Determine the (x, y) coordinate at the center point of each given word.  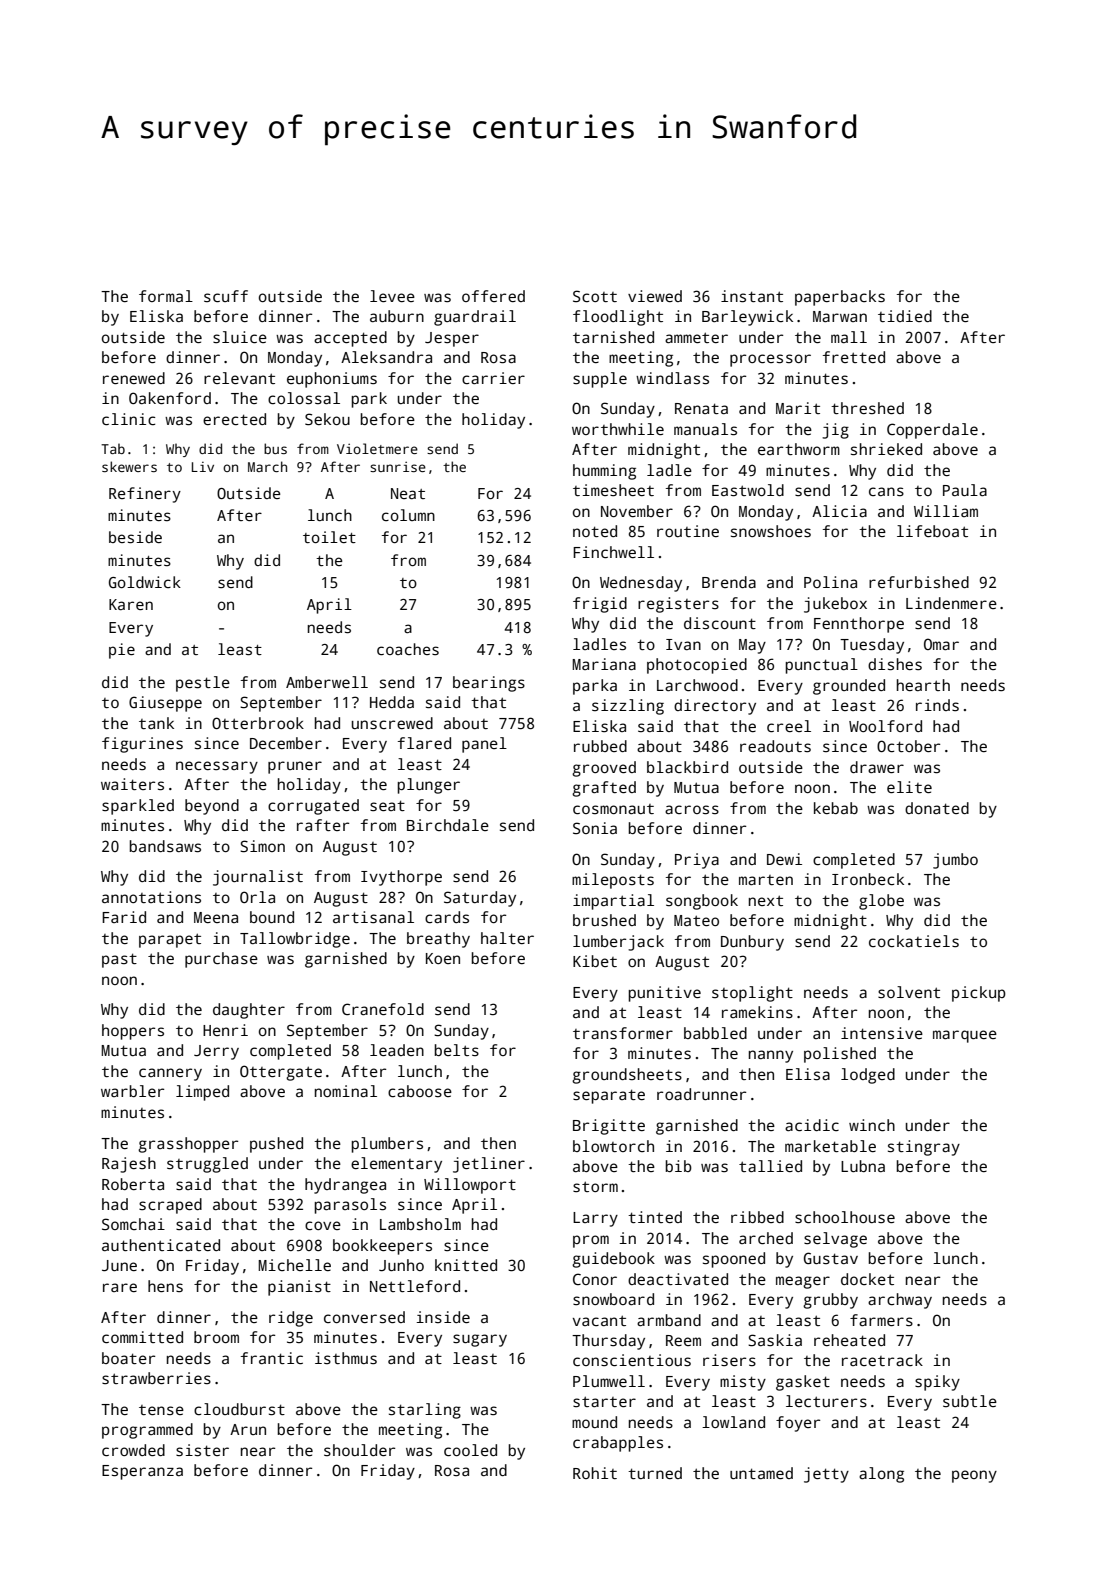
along (881, 1475)
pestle (203, 684)
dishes (895, 664)
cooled (470, 1450)
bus (275, 448)
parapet (170, 940)
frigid (600, 605)
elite (909, 787)
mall (849, 337)
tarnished (613, 337)
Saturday (480, 899)
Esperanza (142, 1472)
